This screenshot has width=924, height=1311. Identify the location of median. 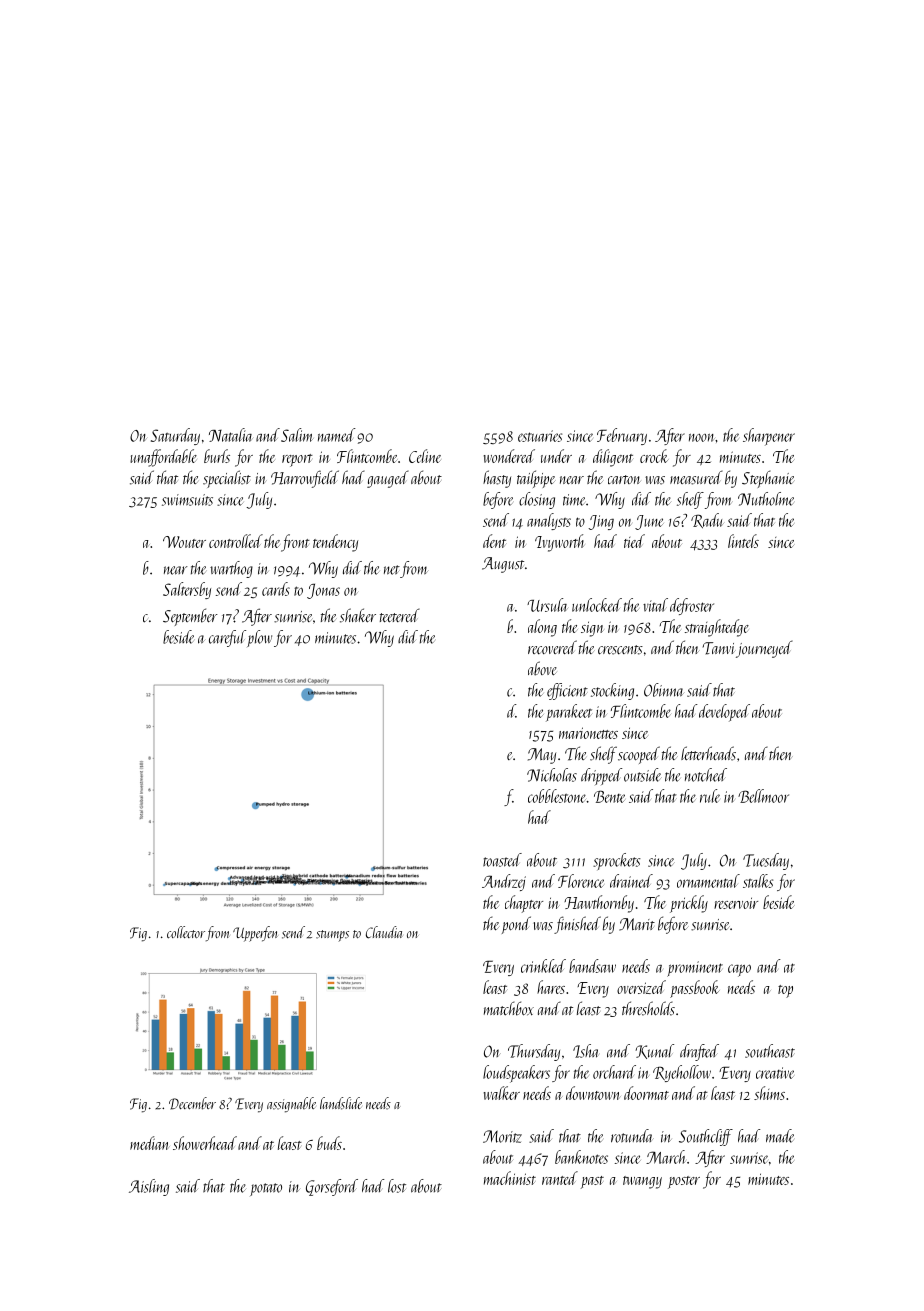
(150, 1143).
